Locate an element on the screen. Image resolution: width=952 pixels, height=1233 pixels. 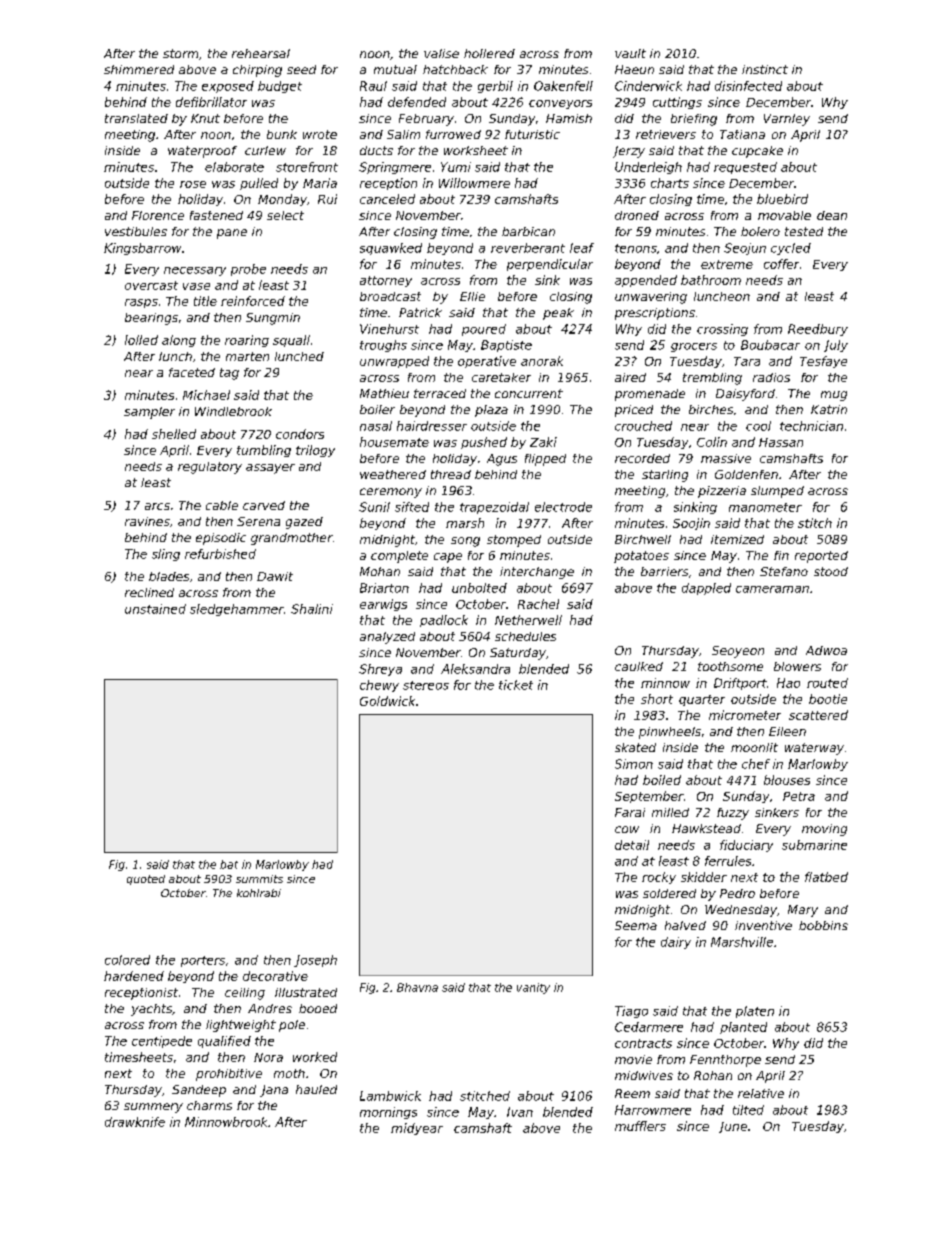
storm is located at coordinates (180, 53).
